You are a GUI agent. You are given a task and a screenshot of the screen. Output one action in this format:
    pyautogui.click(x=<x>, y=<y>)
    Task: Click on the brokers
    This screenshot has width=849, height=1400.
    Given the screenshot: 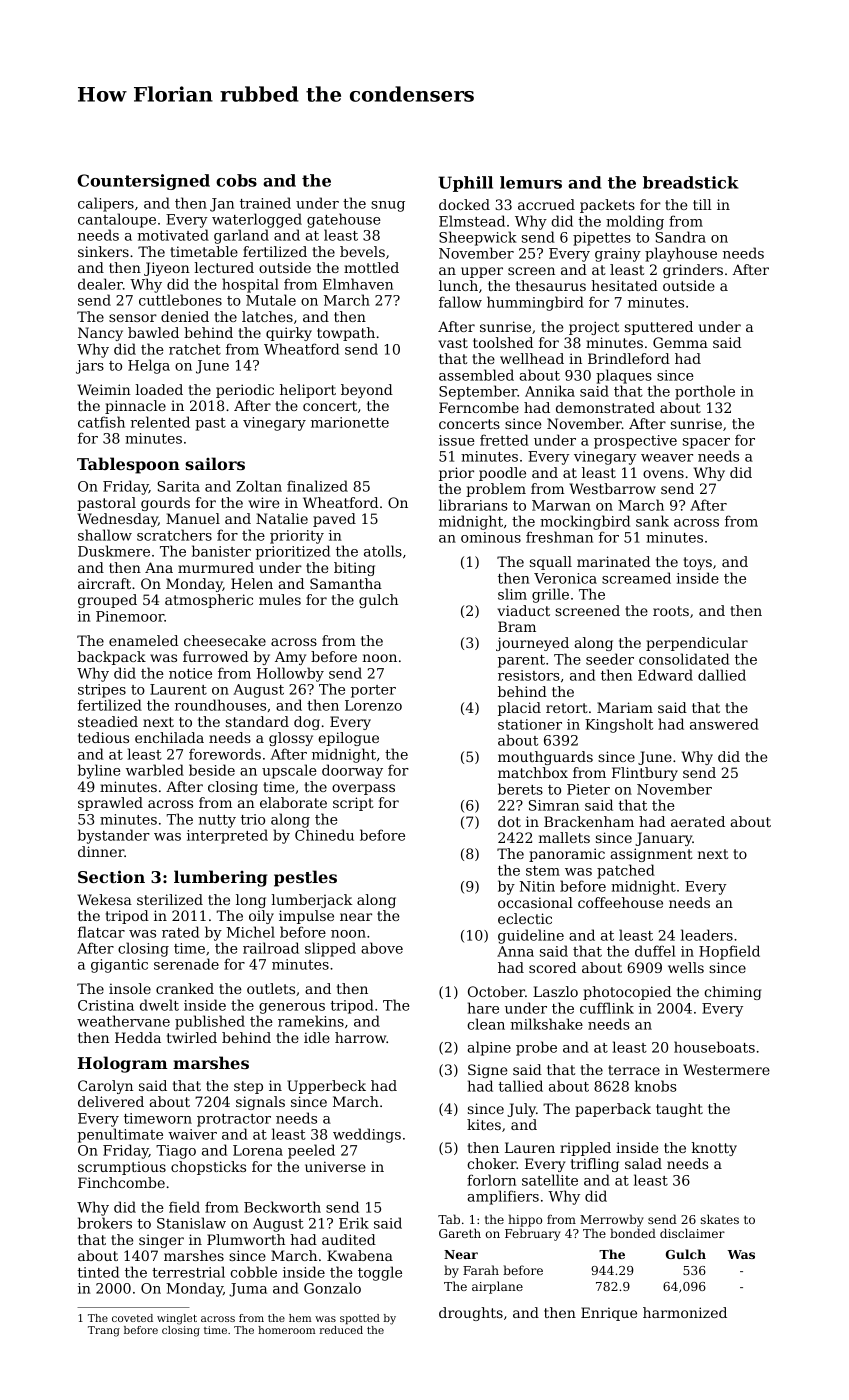 What is the action you would take?
    pyautogui.click(x=105, y=1223)
